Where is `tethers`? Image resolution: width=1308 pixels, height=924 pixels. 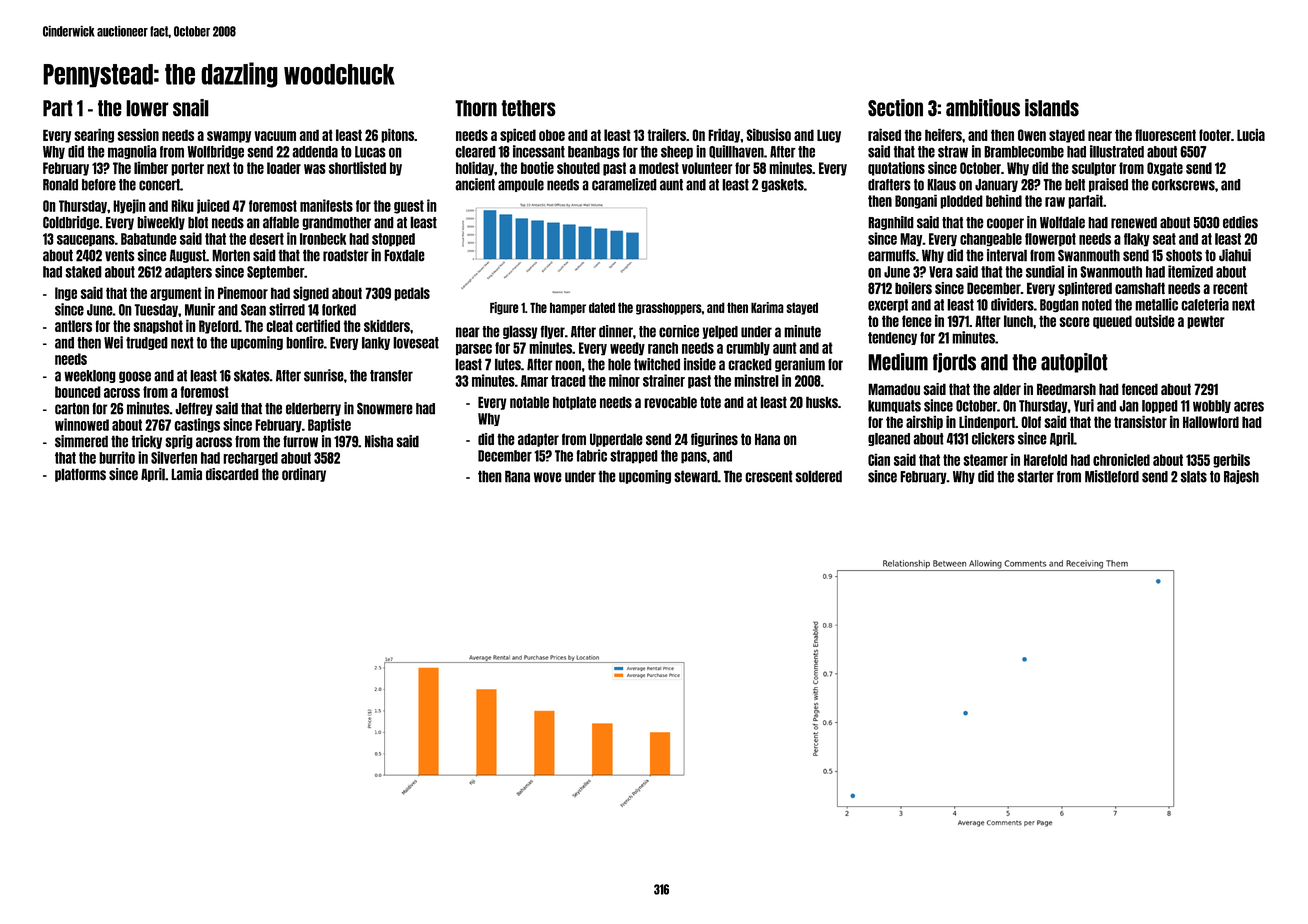 tethers is located at coordinates (528, 108).
